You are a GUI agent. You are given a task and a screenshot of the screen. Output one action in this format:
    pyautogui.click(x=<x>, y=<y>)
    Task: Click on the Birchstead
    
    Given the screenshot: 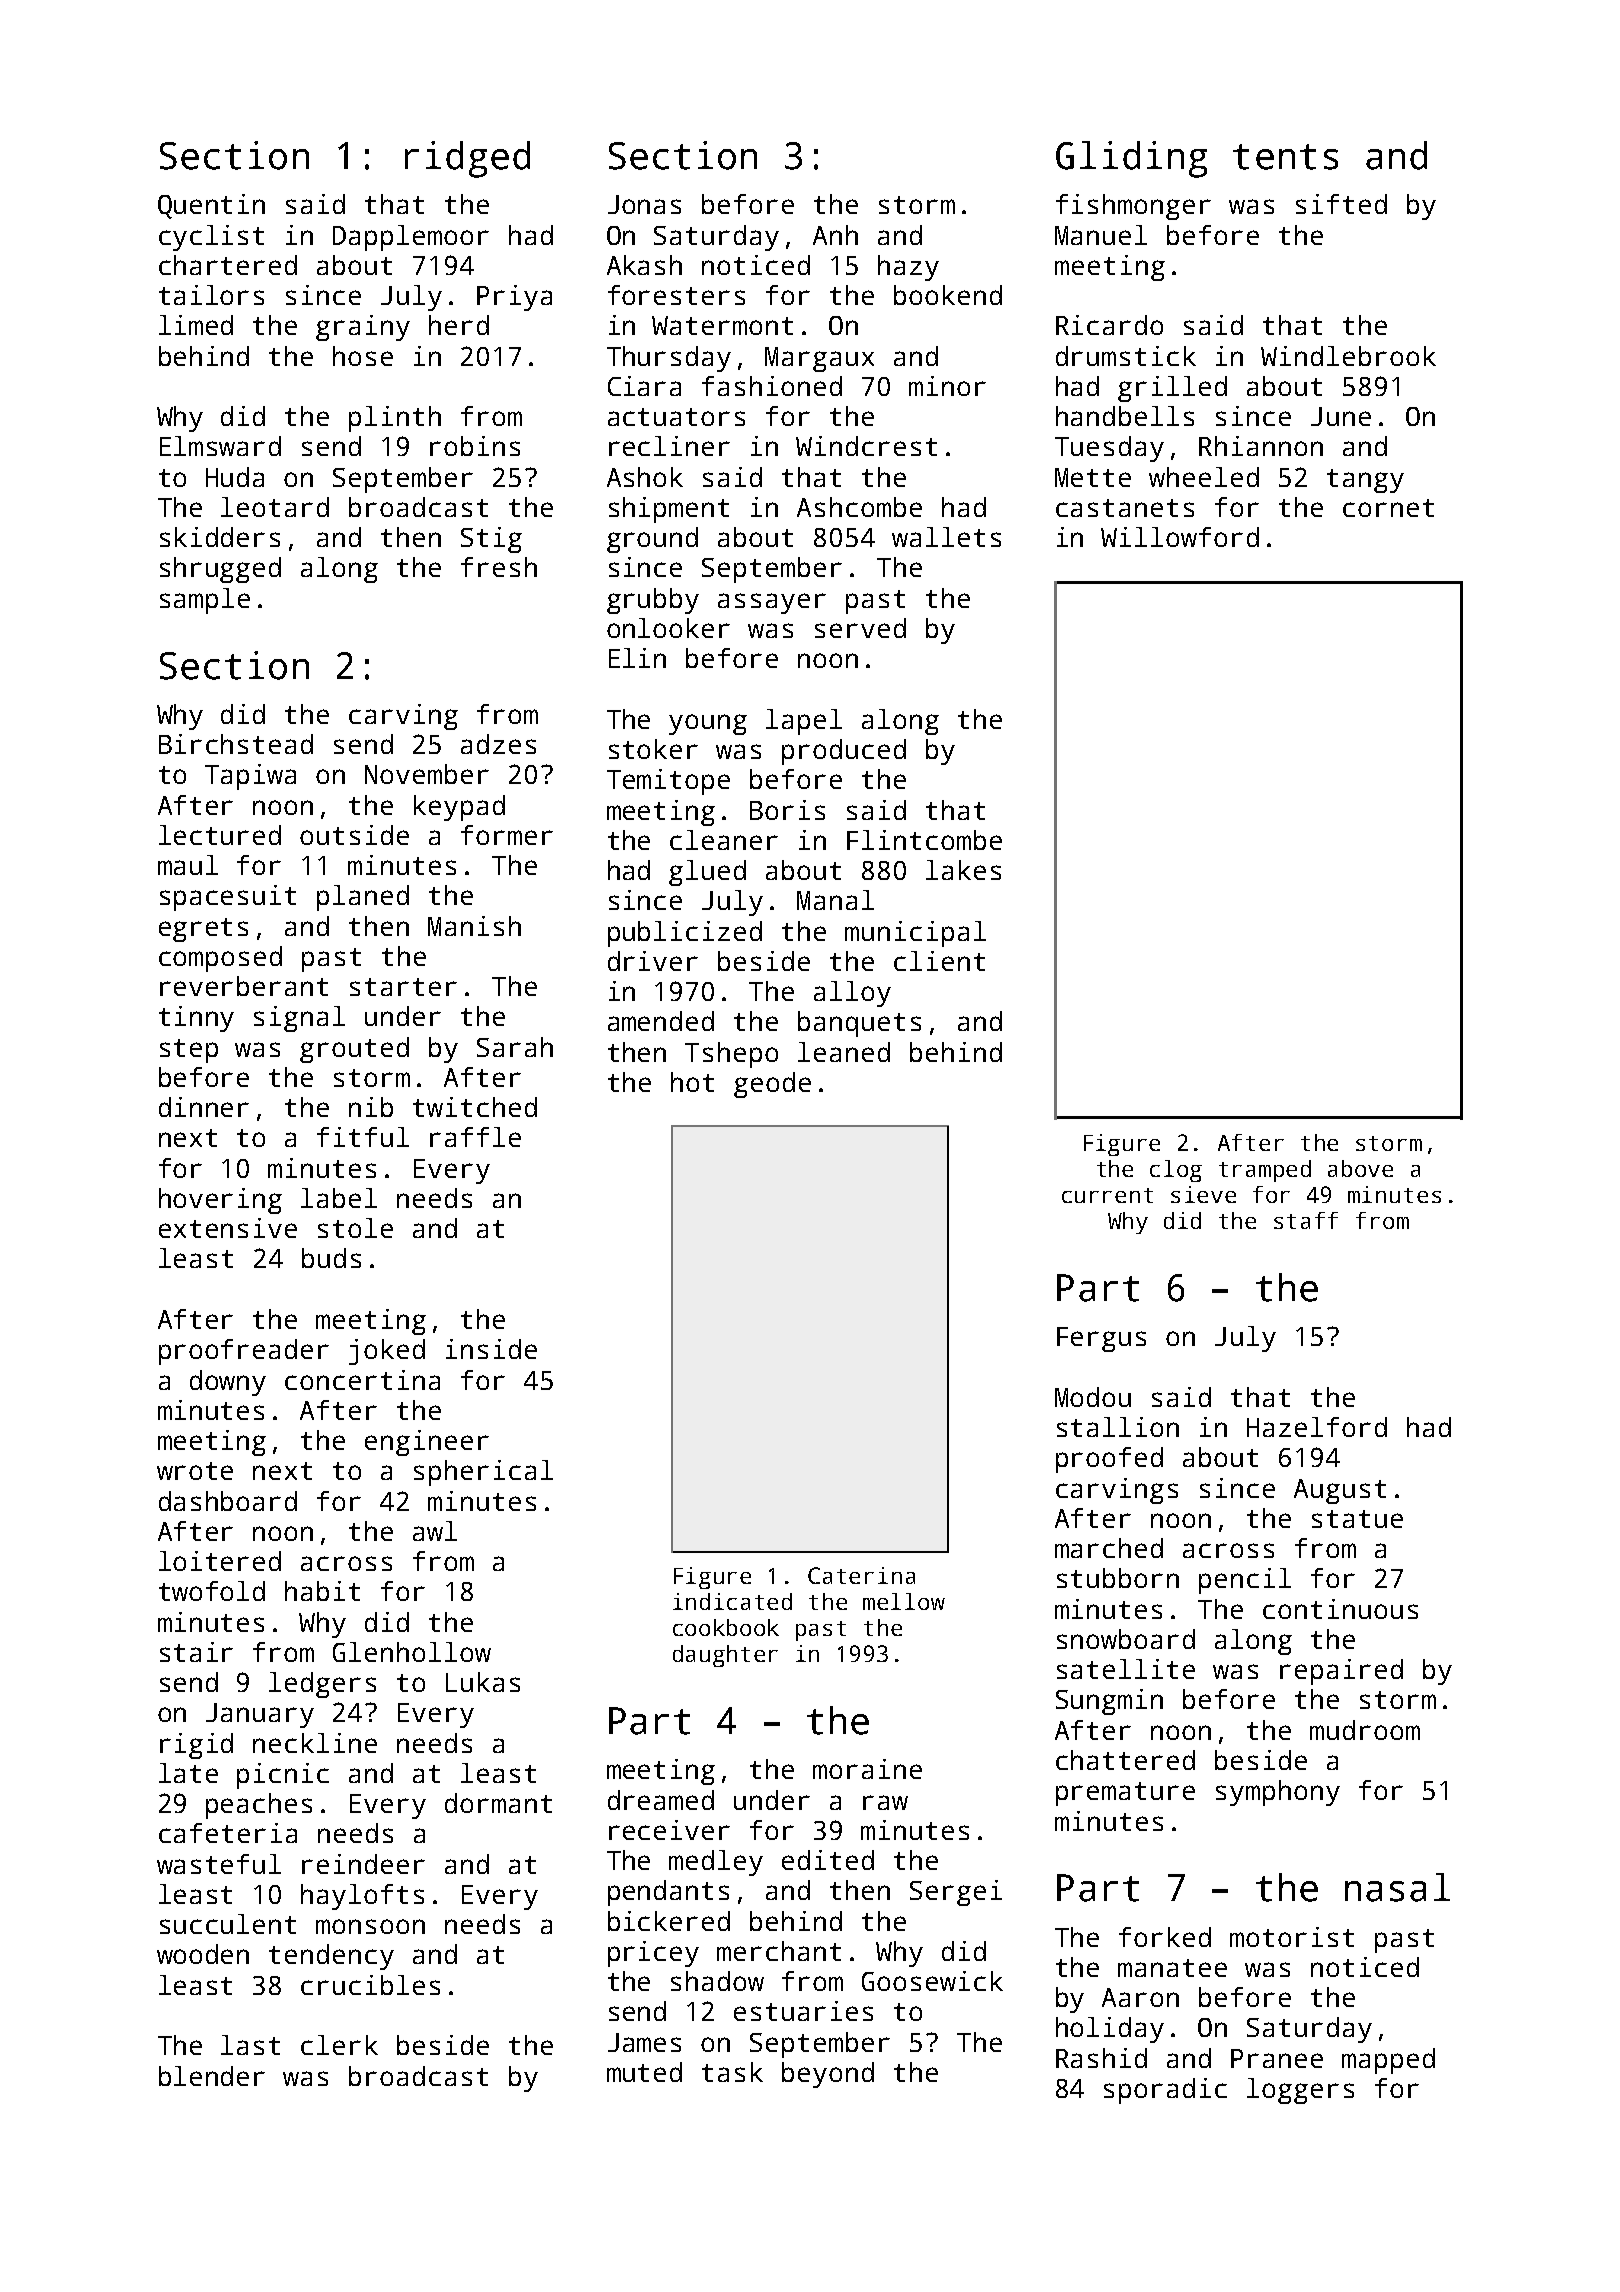 What is the action you would take?
    pyautogui.click(x=236, y=744)
